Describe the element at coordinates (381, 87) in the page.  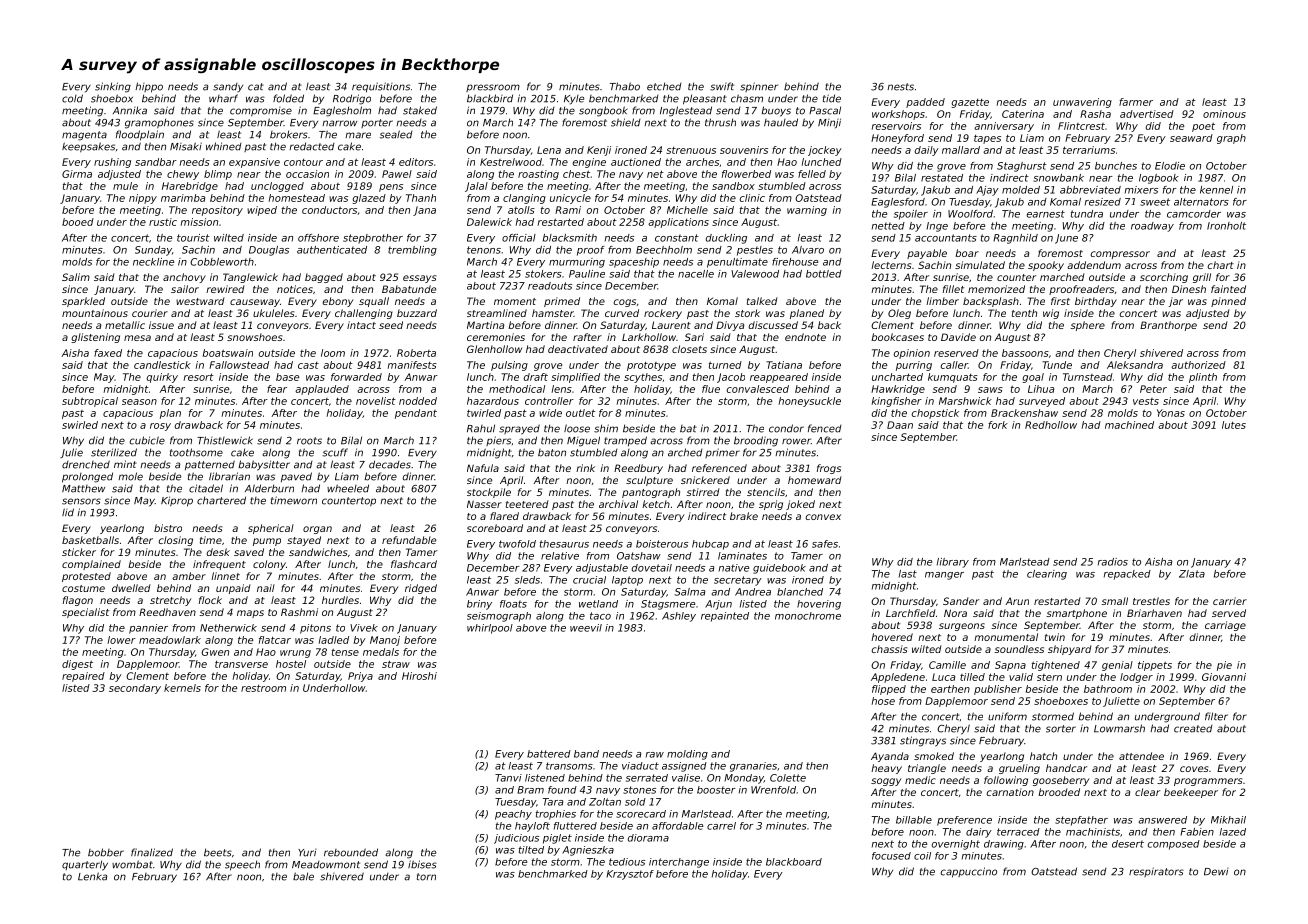
I see `requisitions` at that location.
